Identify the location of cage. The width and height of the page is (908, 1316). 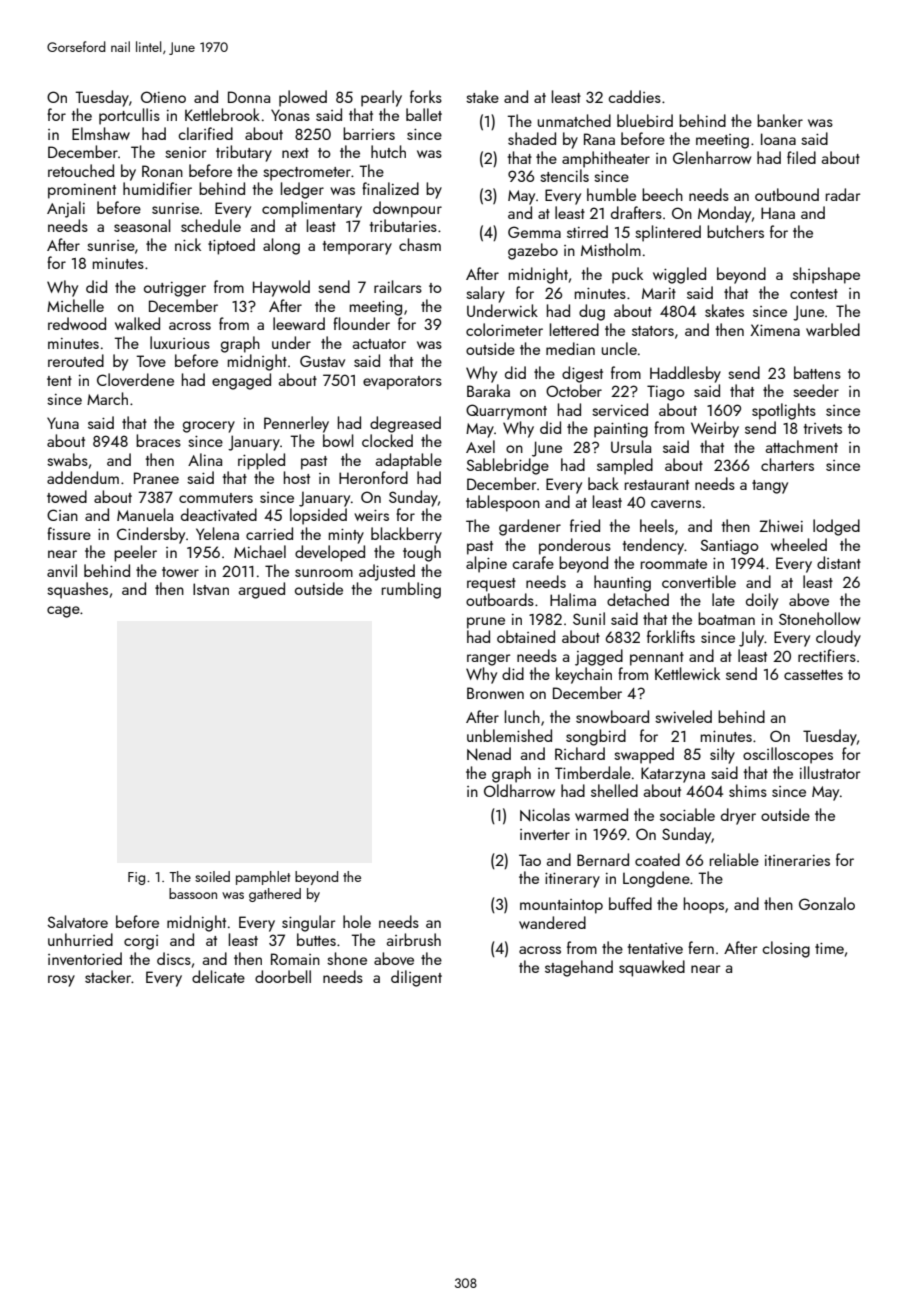
(63, 612).
